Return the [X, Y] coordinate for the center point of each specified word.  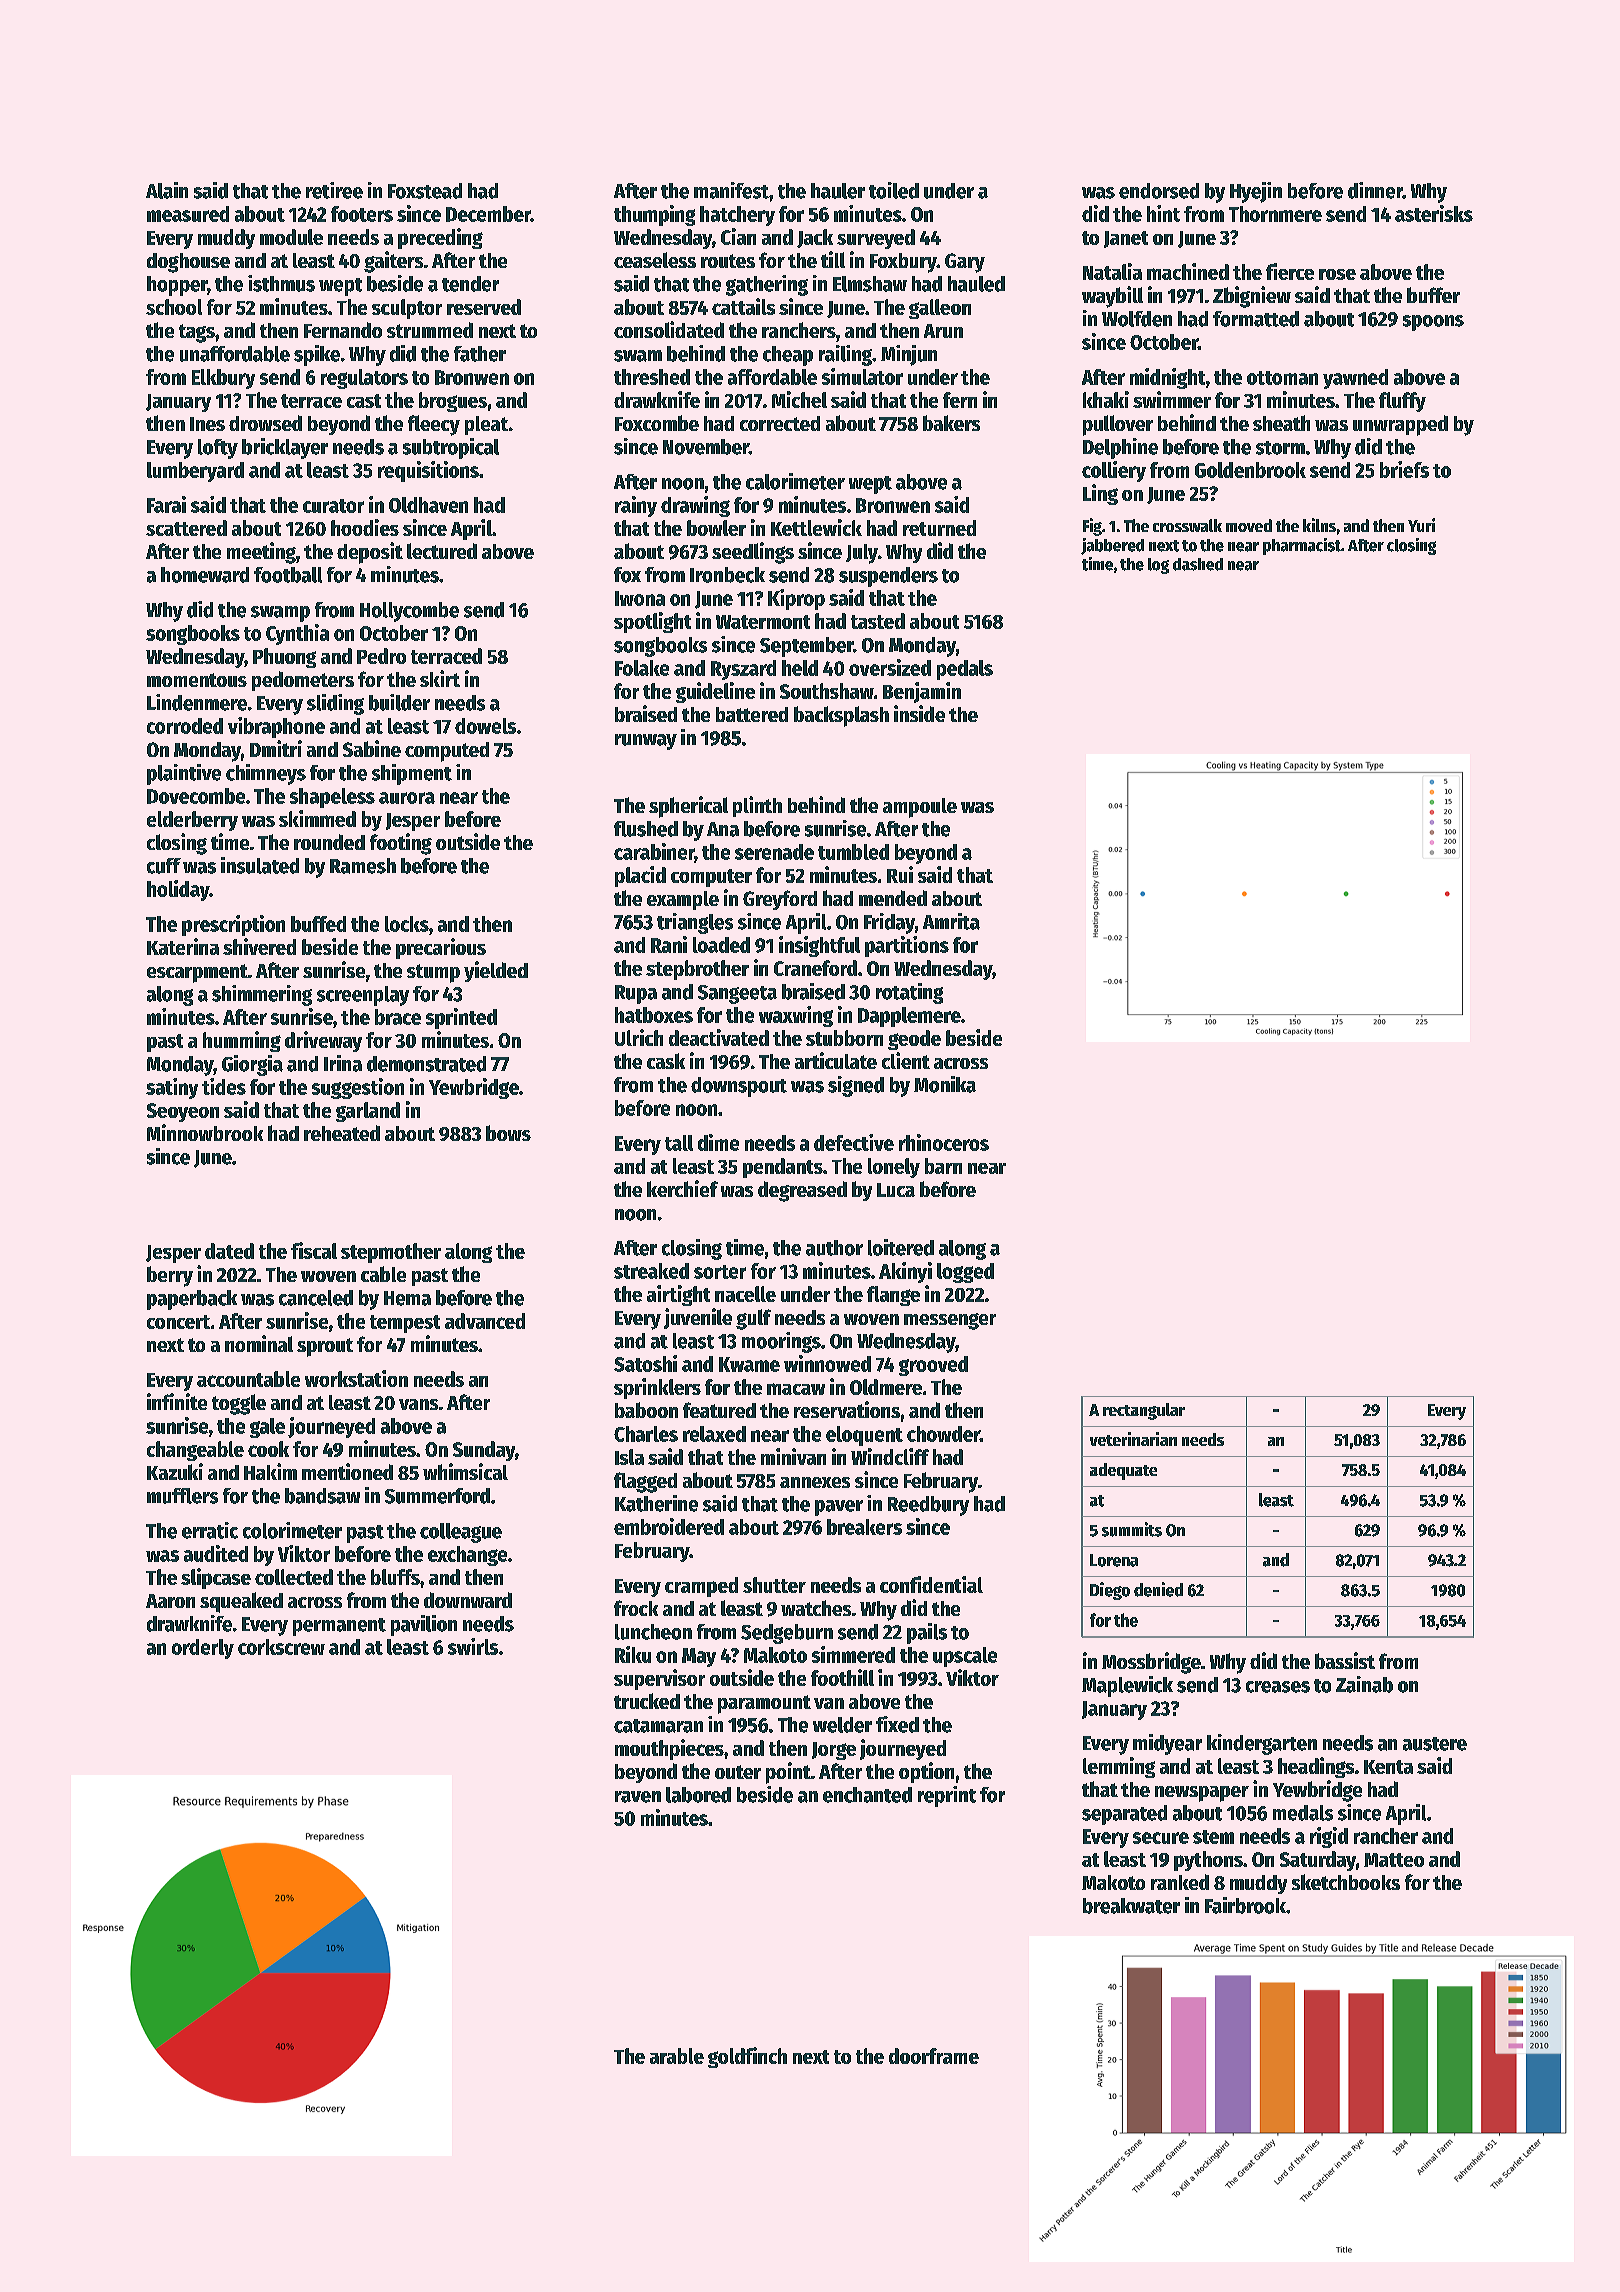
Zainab [1364, 1684]
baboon [646, 1410]
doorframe [934, 2056]
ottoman [1282, 378]
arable [677, 2056]
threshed [652, 377]
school [174, 307]
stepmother [391, 1253]
